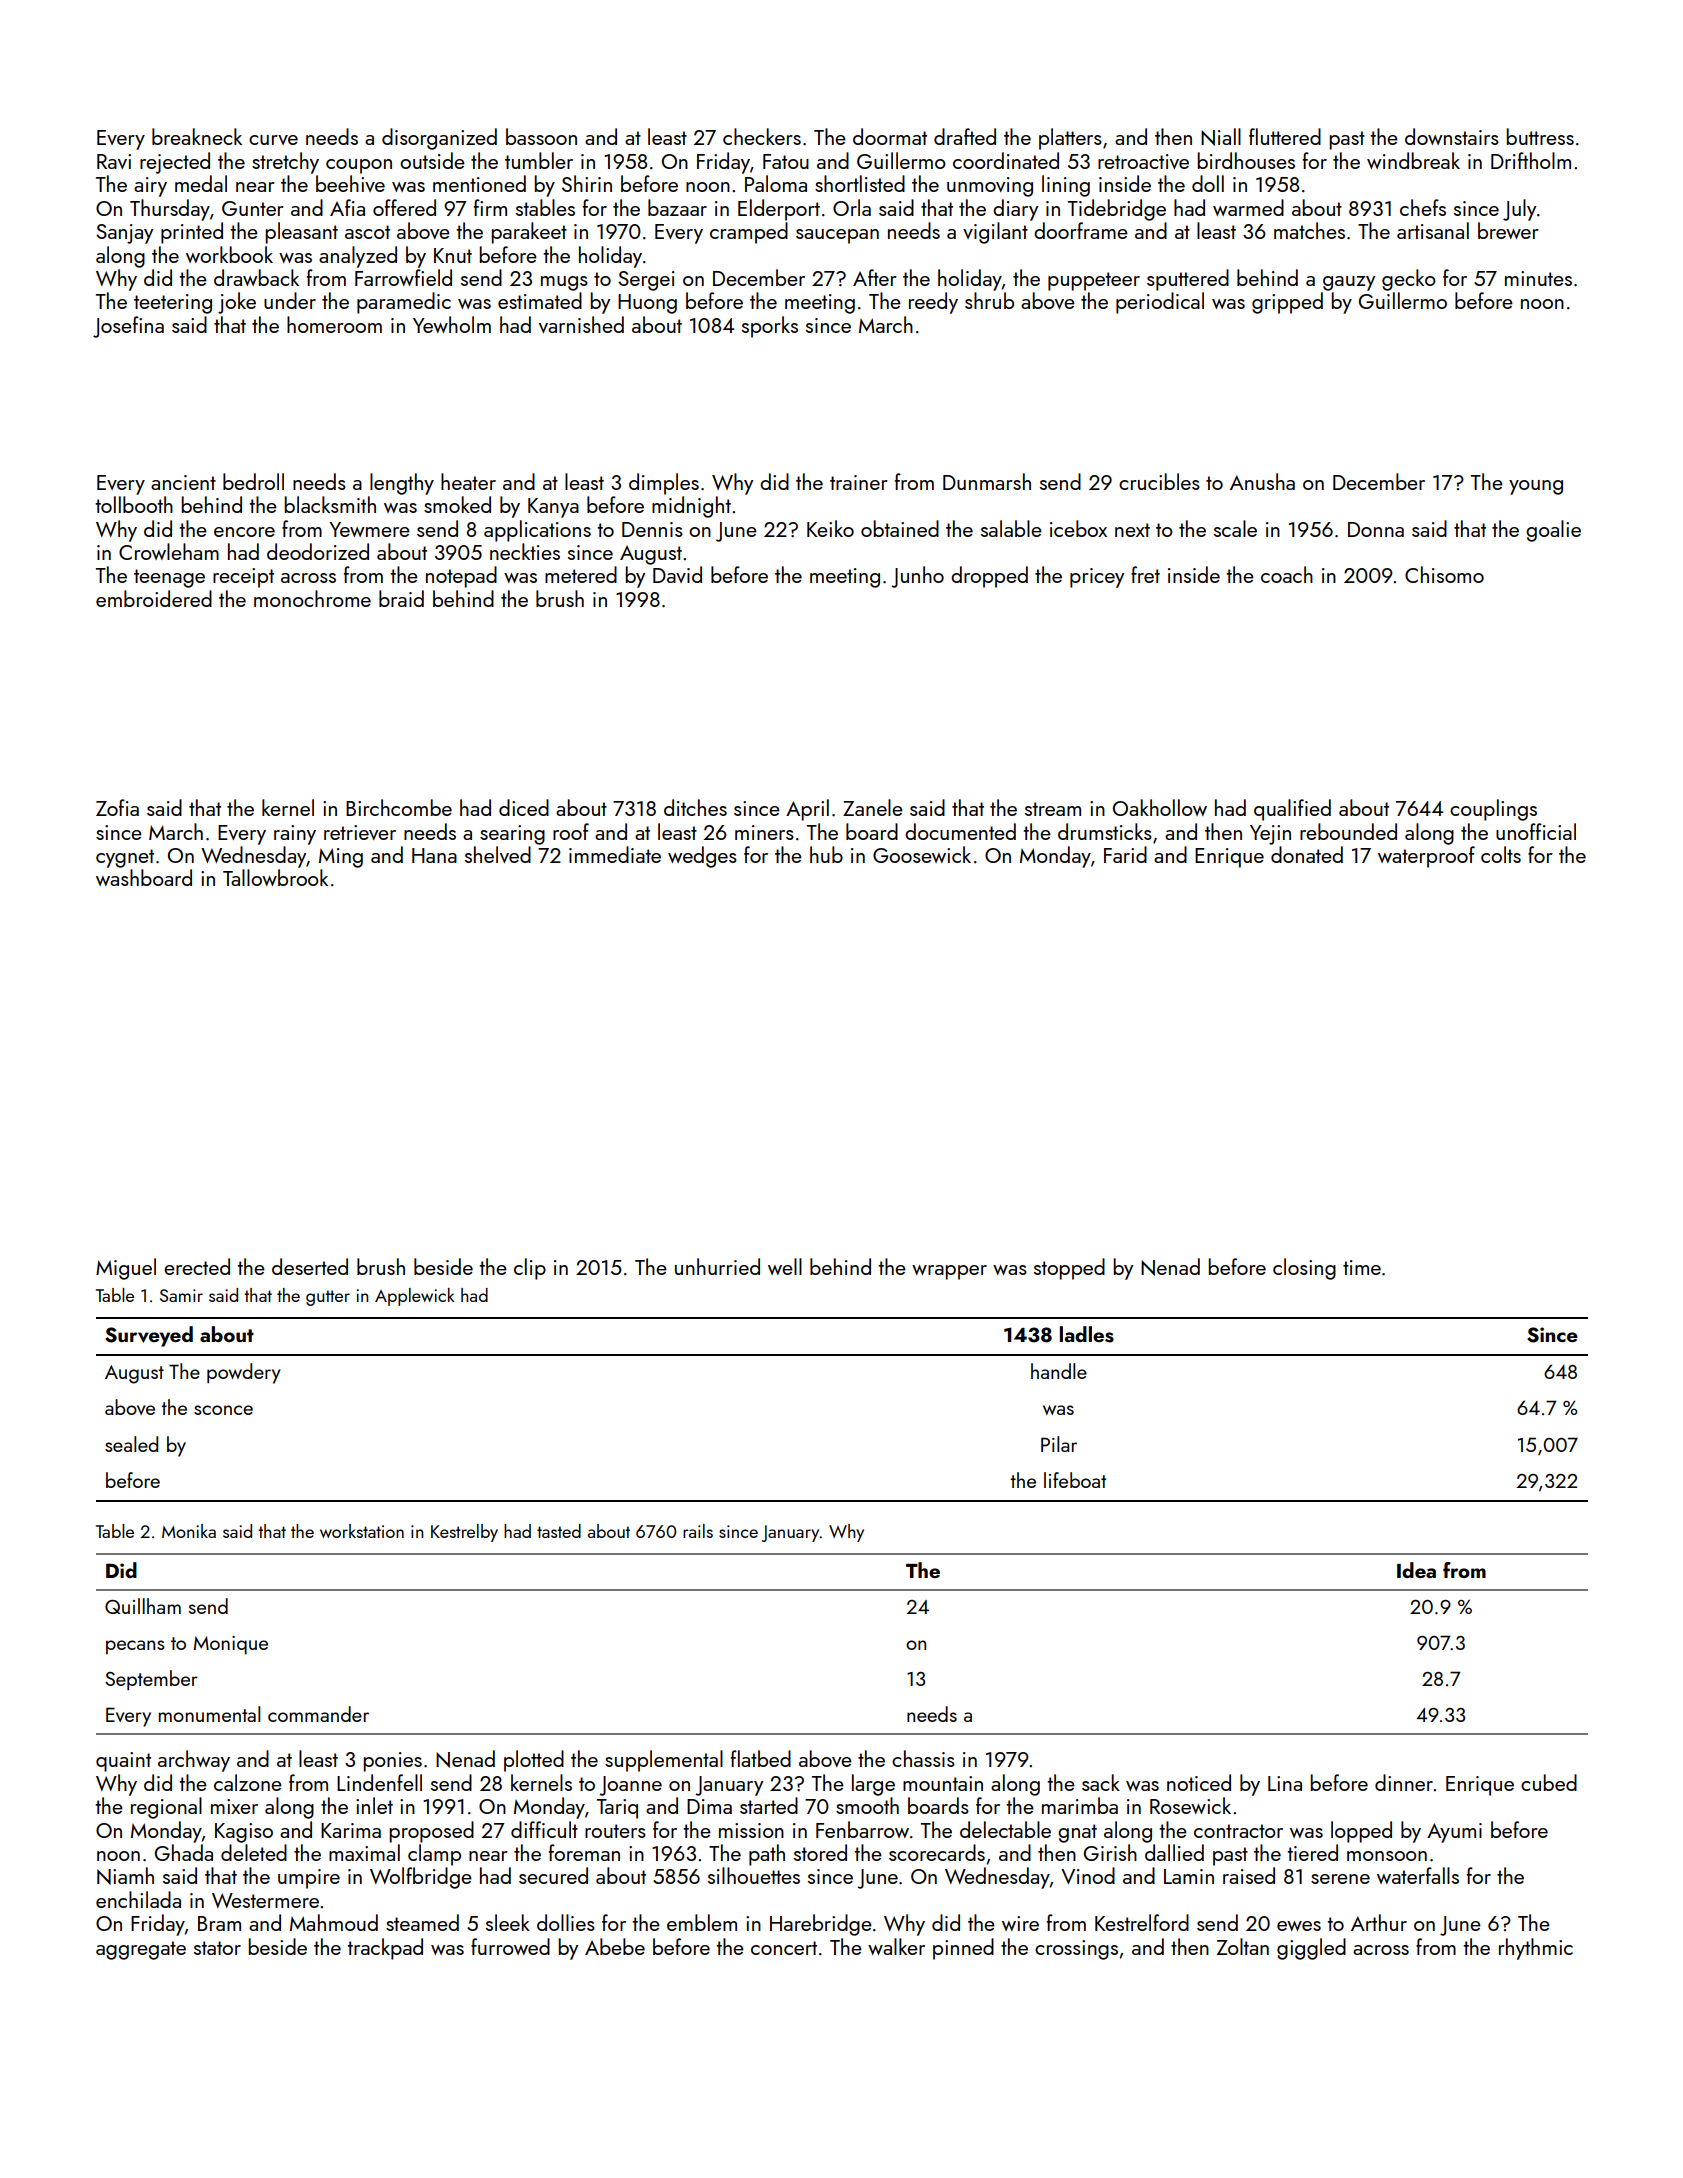 The width and height of the page is (1683, 2178). Describe the element at coordinates (581, 574) in the page. I see `metered` at that location.
